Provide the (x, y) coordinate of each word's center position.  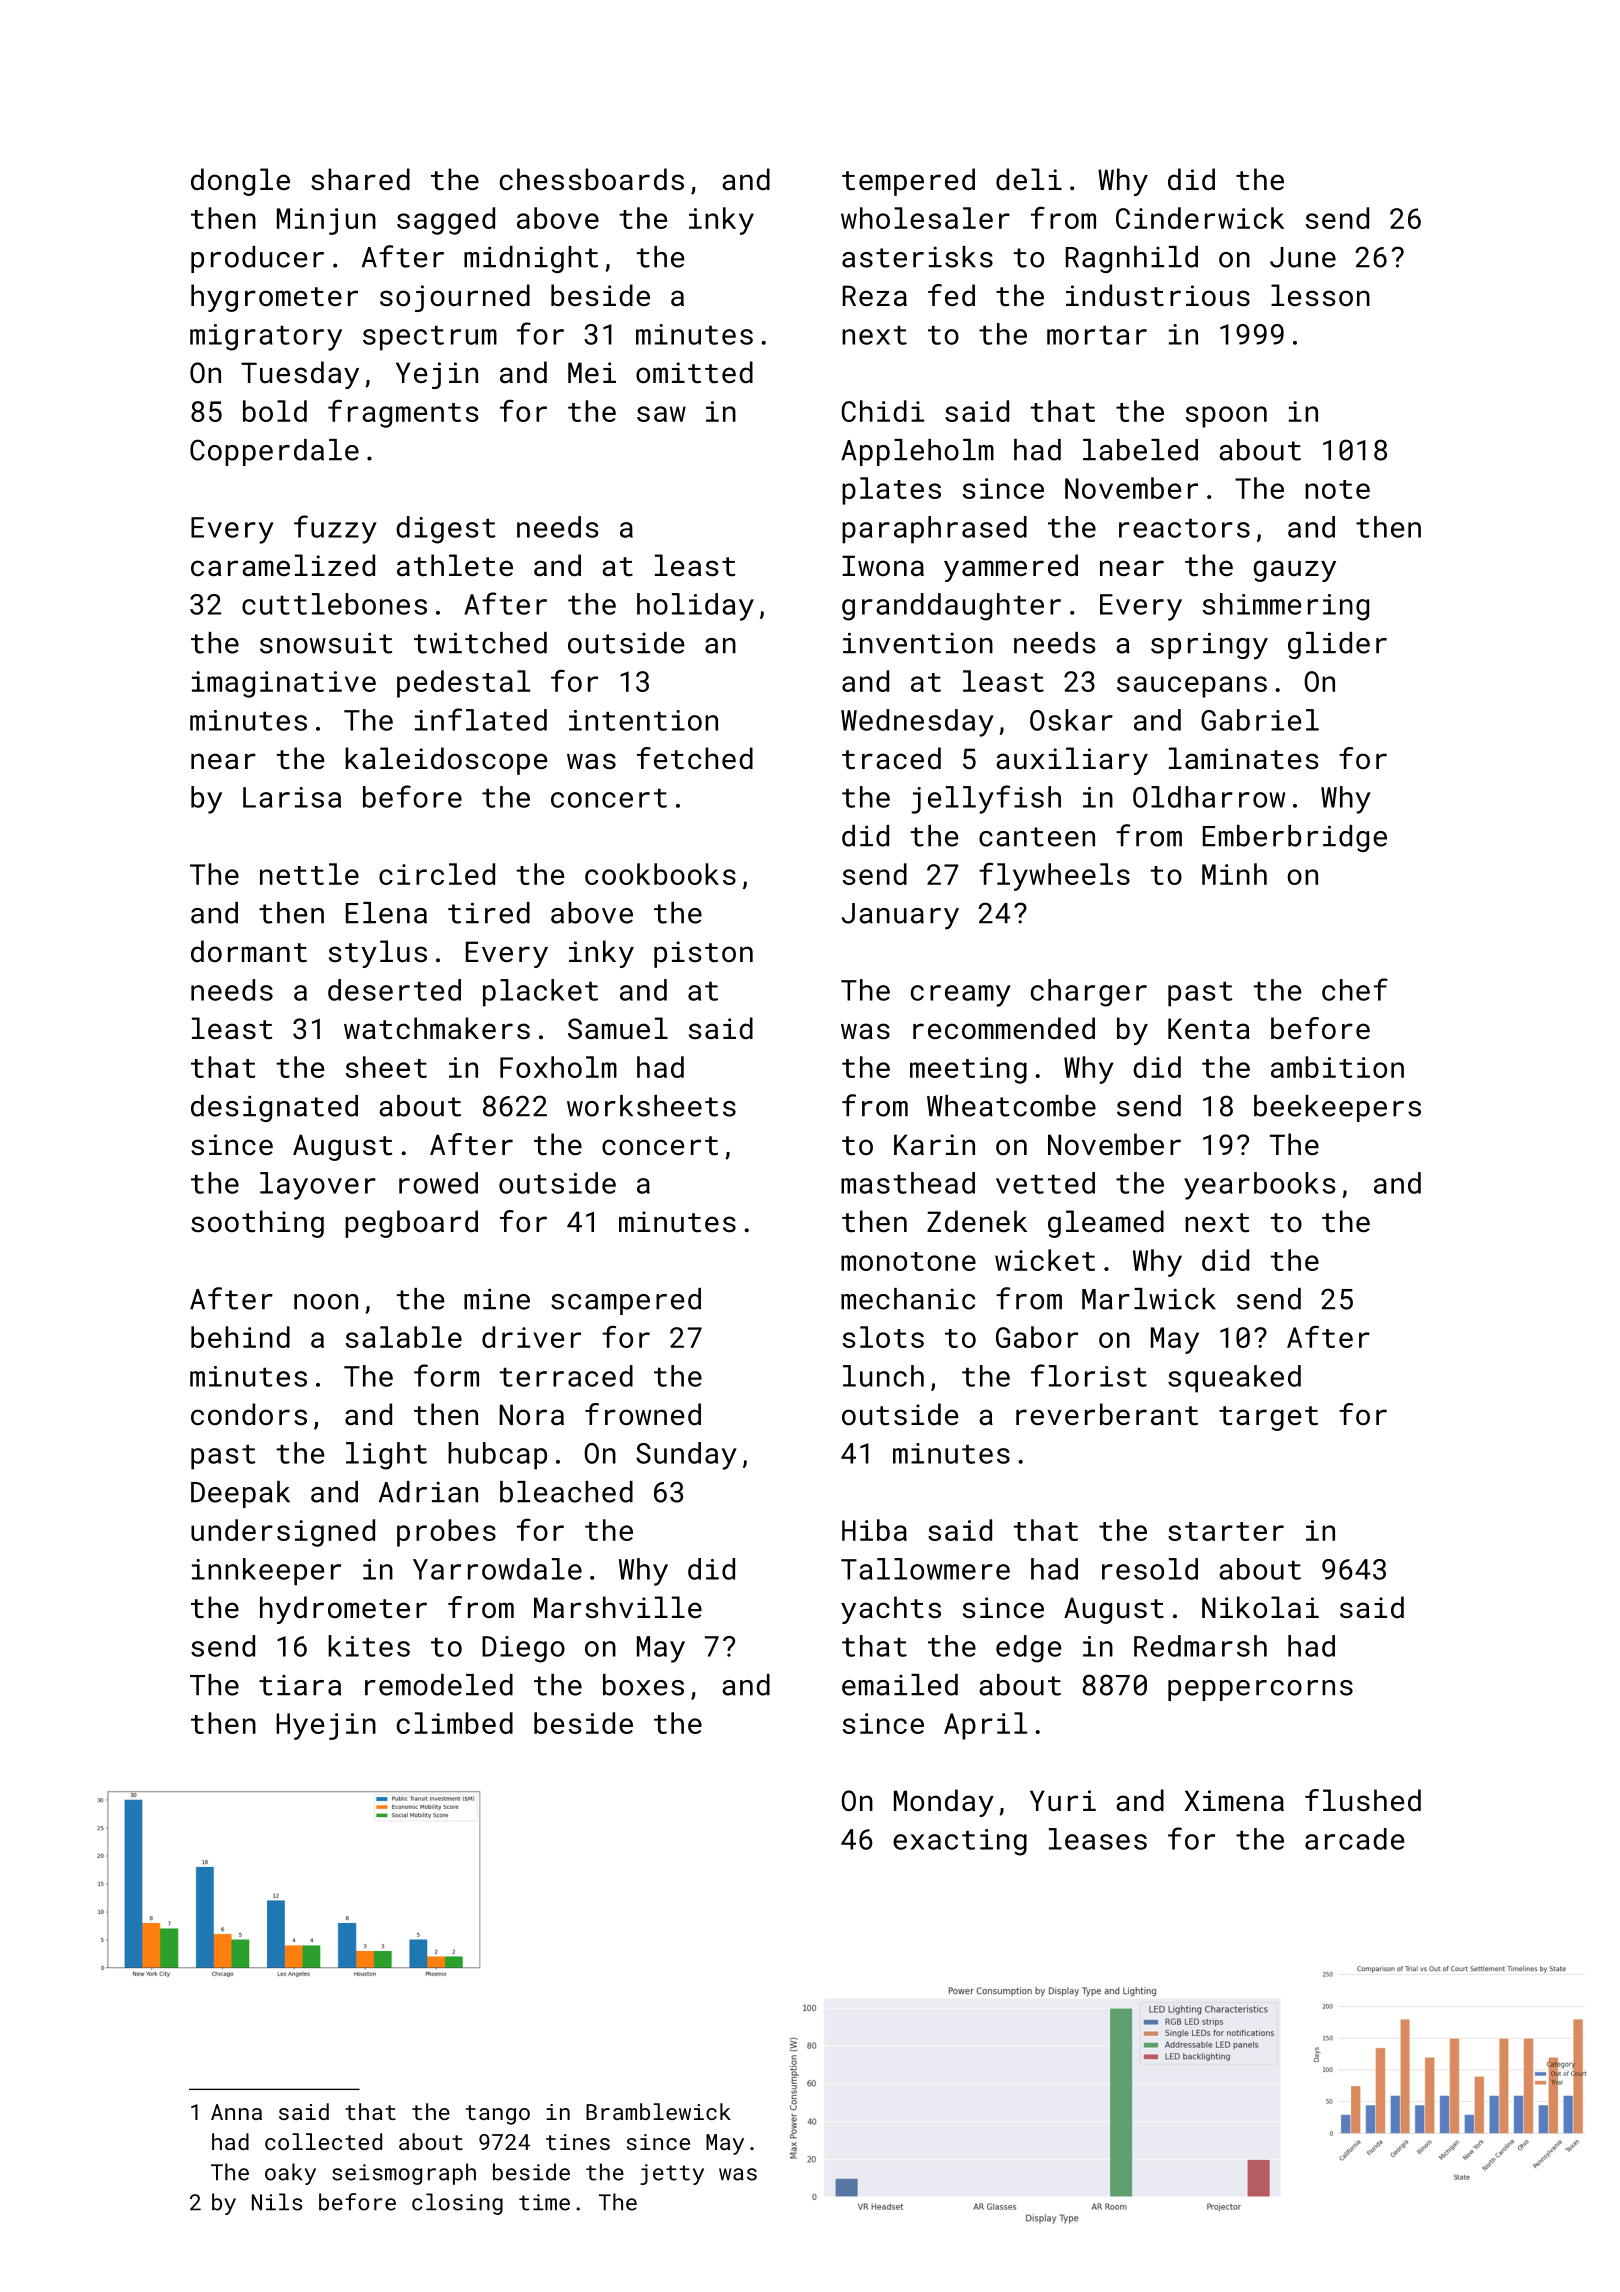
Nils (277, 2202)
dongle (240, 182)
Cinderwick (1200, 218)
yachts (891, 1610)
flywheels (1054, 876)
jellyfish (986, 799)
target (1268, 1418)
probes (446, 1533)
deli (1029, 179)
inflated (481, 719)
